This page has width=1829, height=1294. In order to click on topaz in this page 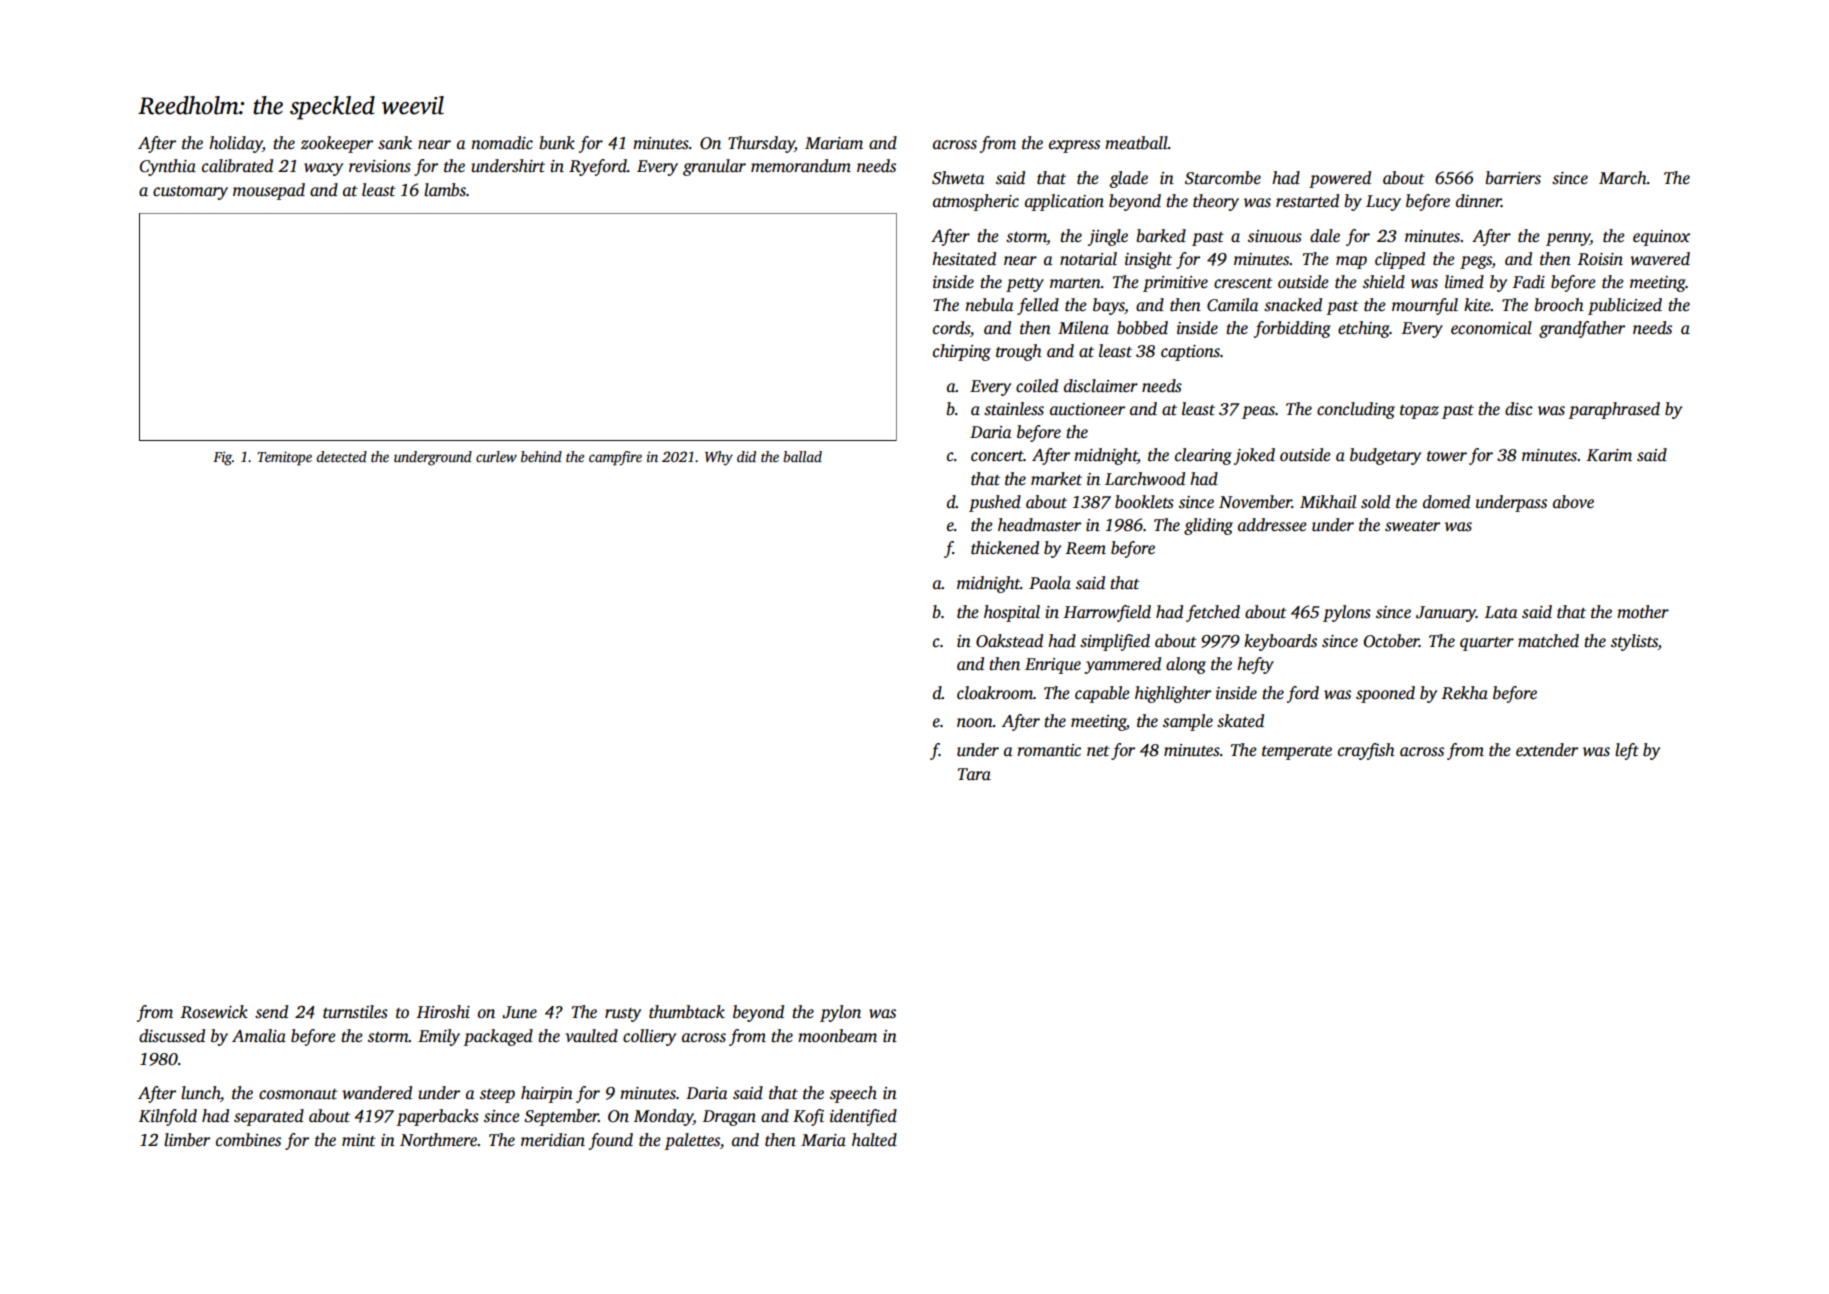, I will do `click(1419, 412)`.
